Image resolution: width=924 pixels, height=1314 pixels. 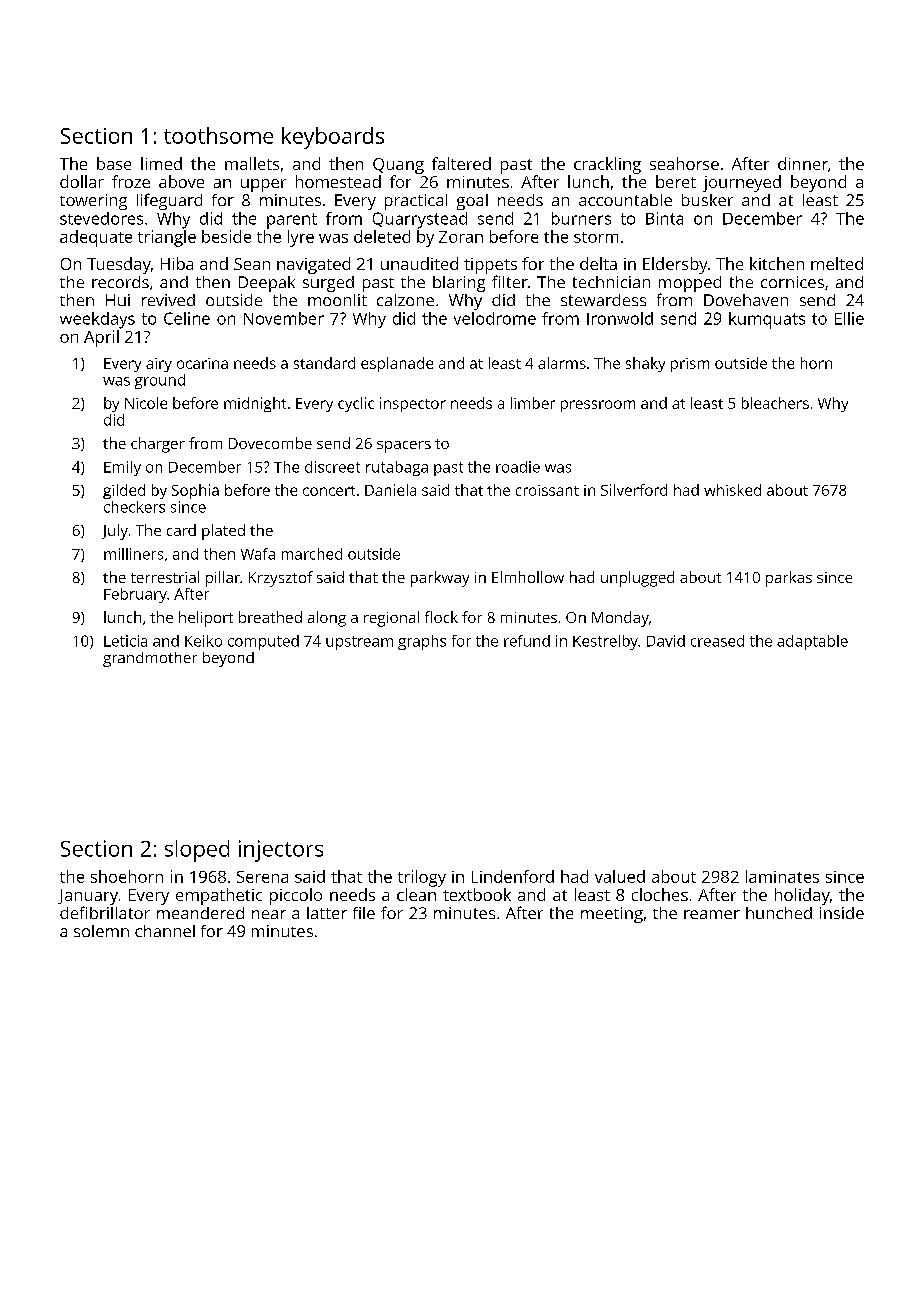 I want to click on Quang, so click(x=398, y=166).
